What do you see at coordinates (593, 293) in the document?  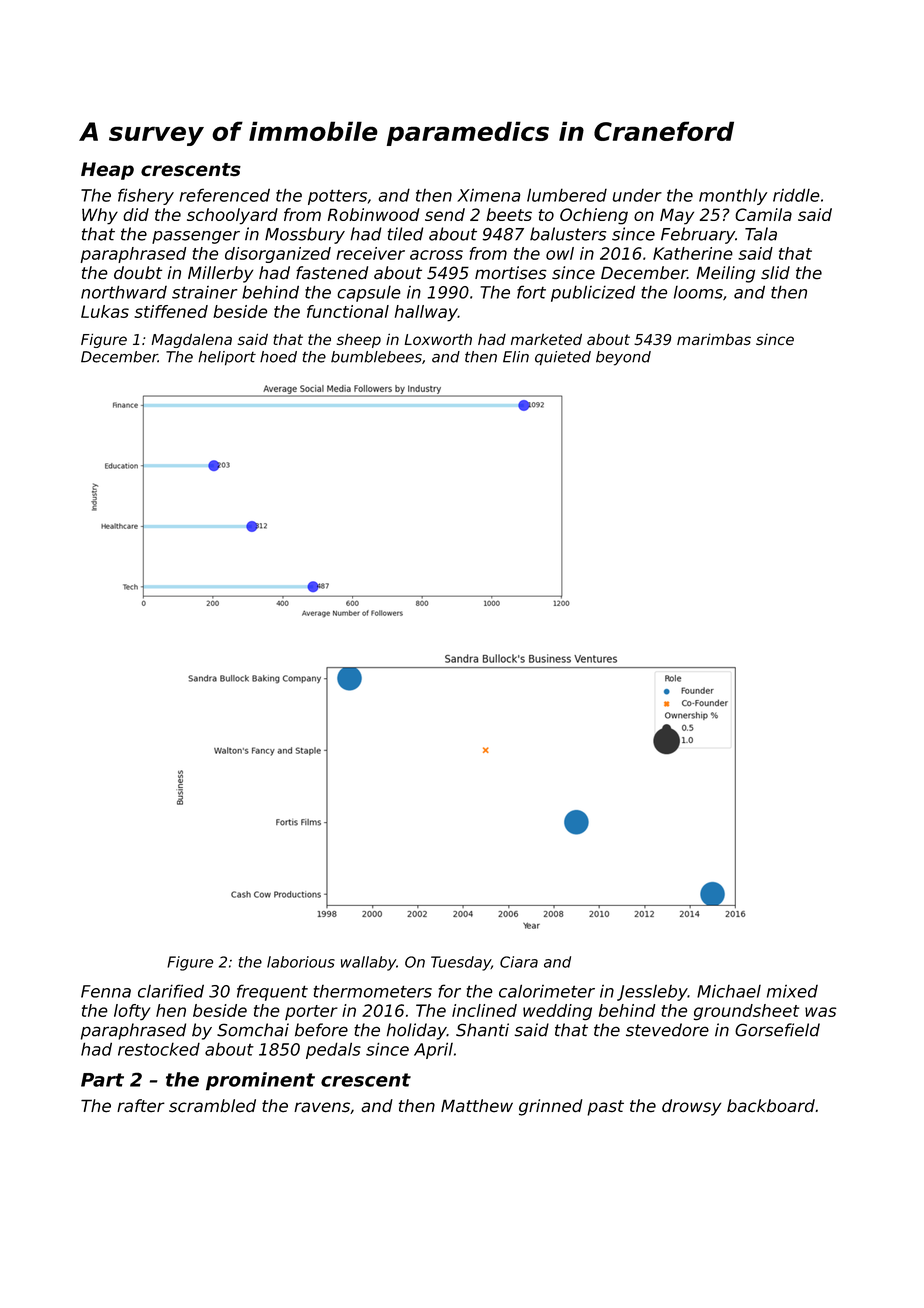 I see `publicized` at bounding box center [593, 293].
